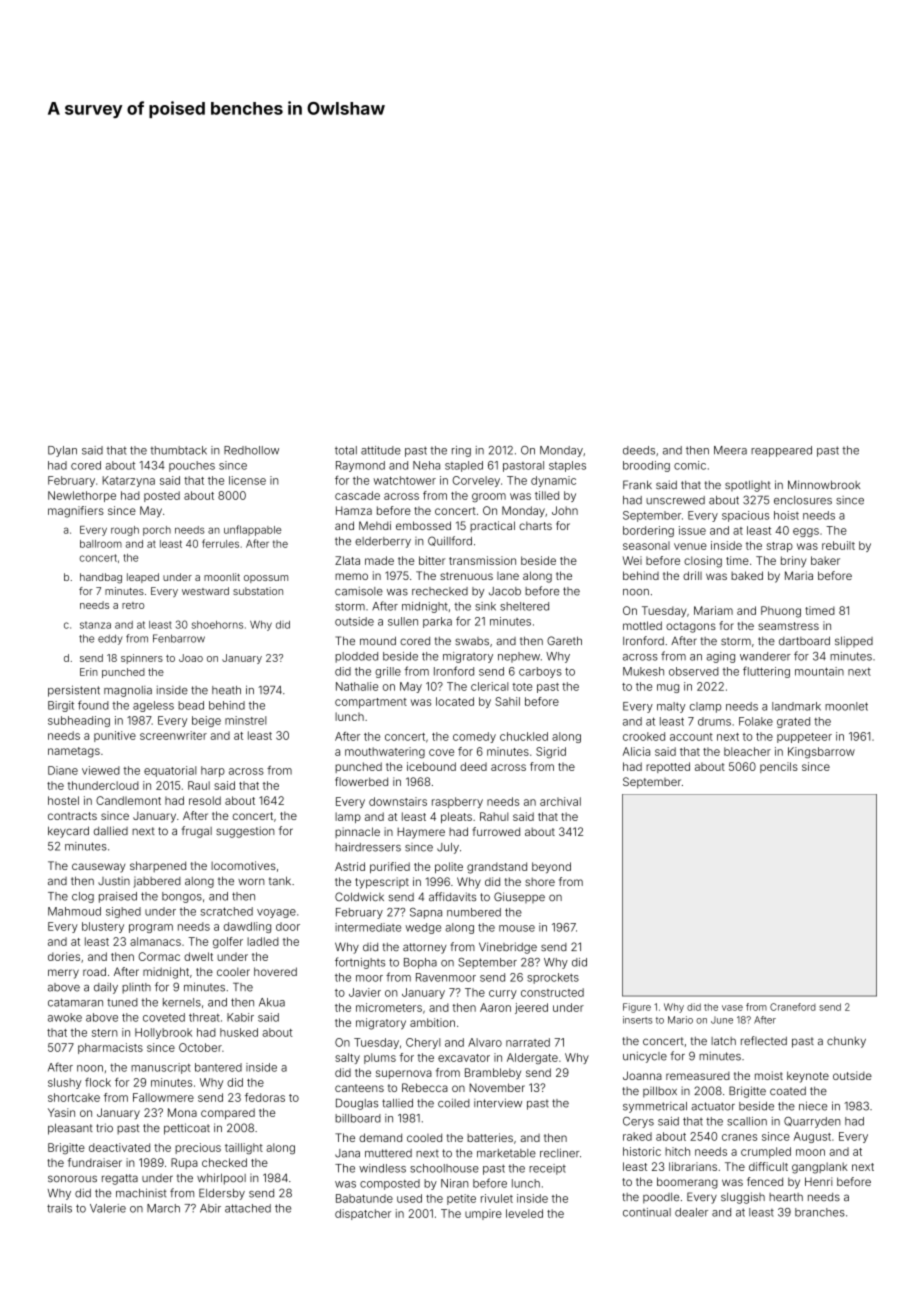 The image size is (924, 1308). I want to click on husked, so click(239, 1032).
